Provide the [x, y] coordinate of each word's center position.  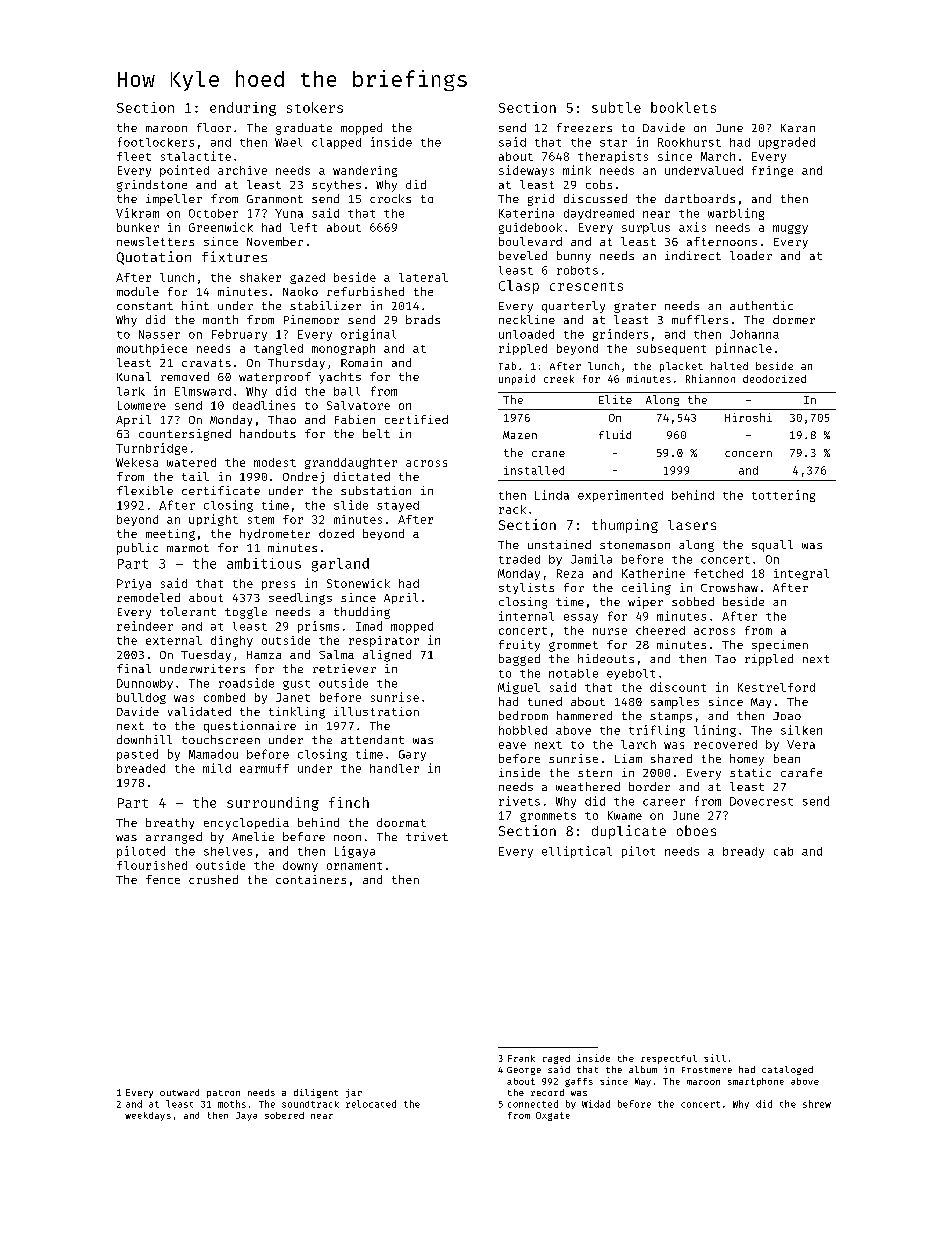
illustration [376, 711]
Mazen [520, 435]
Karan [798, 128]
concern [748, 454]
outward [179, 1092]
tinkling [297, 713]
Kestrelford [776, 687]
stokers [315, 107]
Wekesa [137, 462]
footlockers [156, 142]
